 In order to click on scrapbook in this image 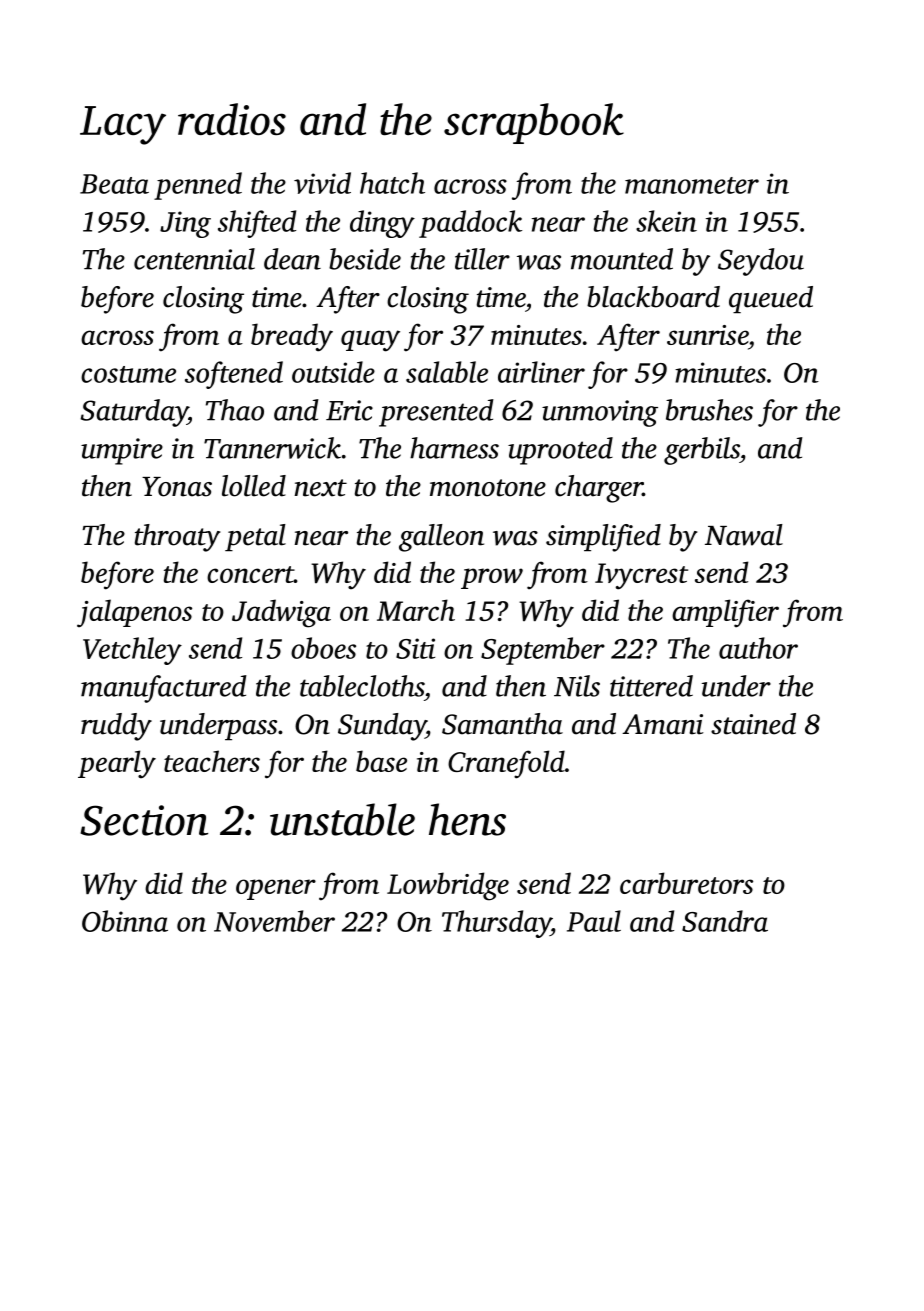, I will do `click(534, 123)`.
